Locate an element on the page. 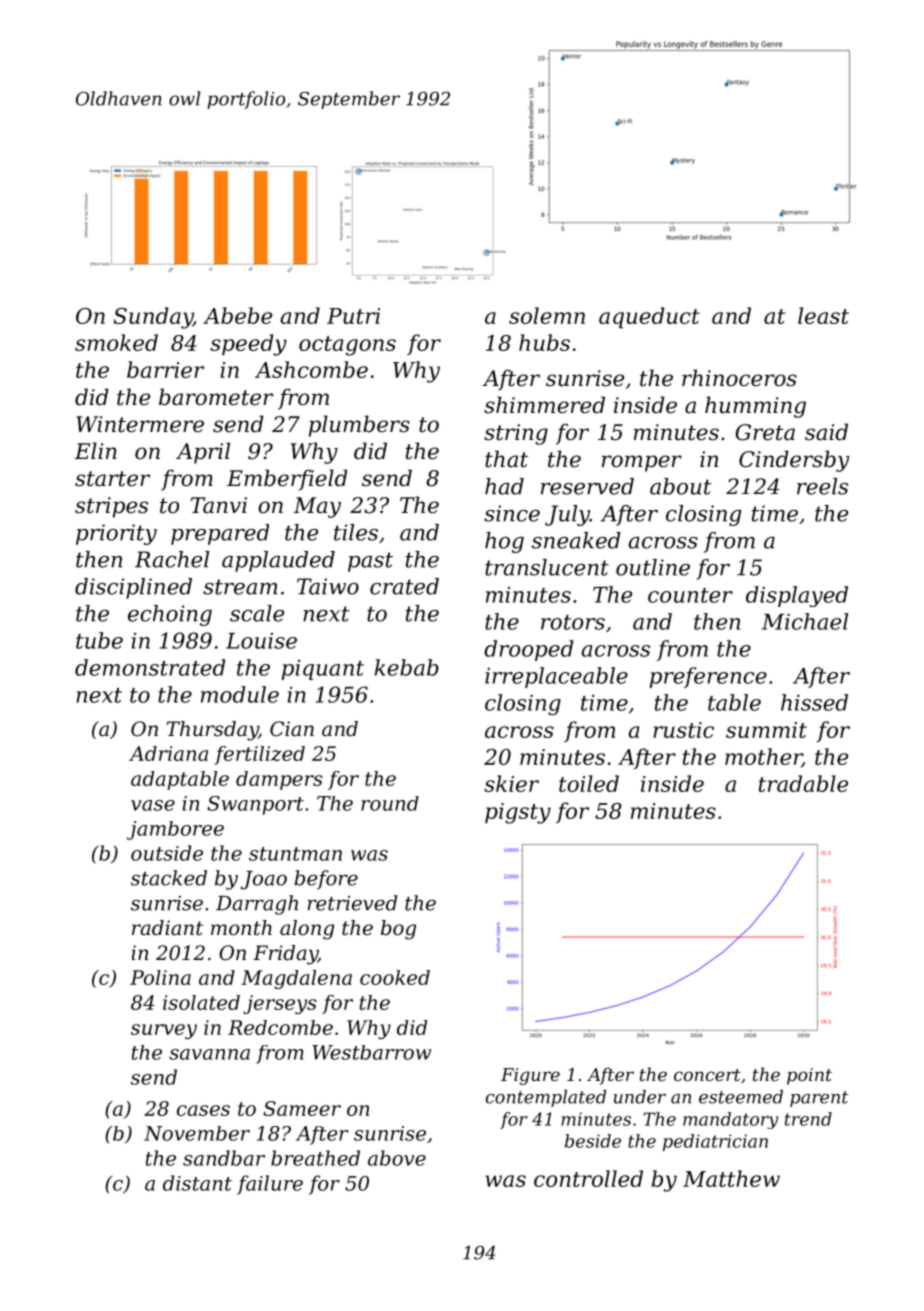 Image resolution: width=924 pixels, height=1311 pixels. cases is located at coordinates (203, 1110).
